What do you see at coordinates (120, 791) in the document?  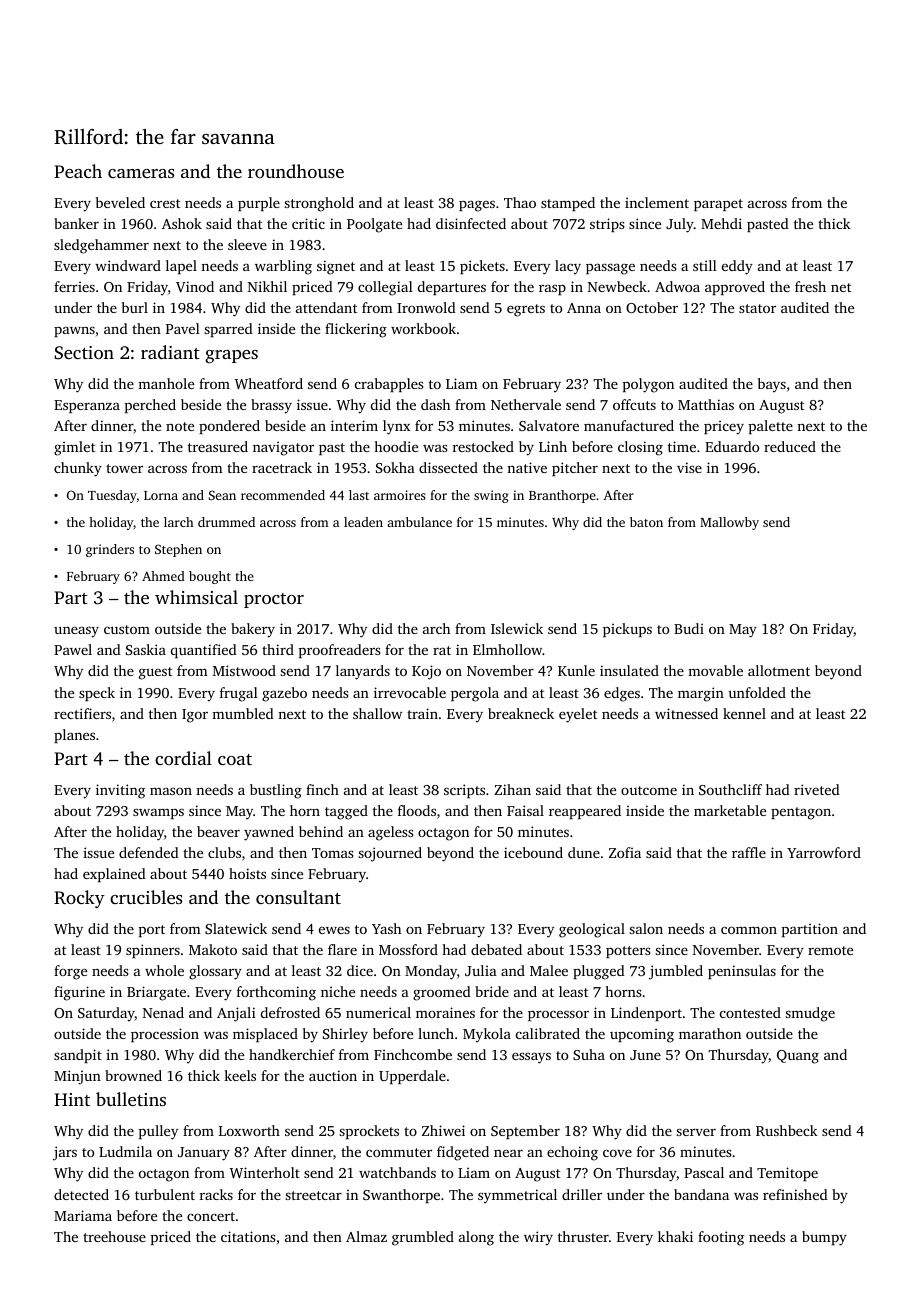 I see `inviting` at bounding box center [120, 791].
